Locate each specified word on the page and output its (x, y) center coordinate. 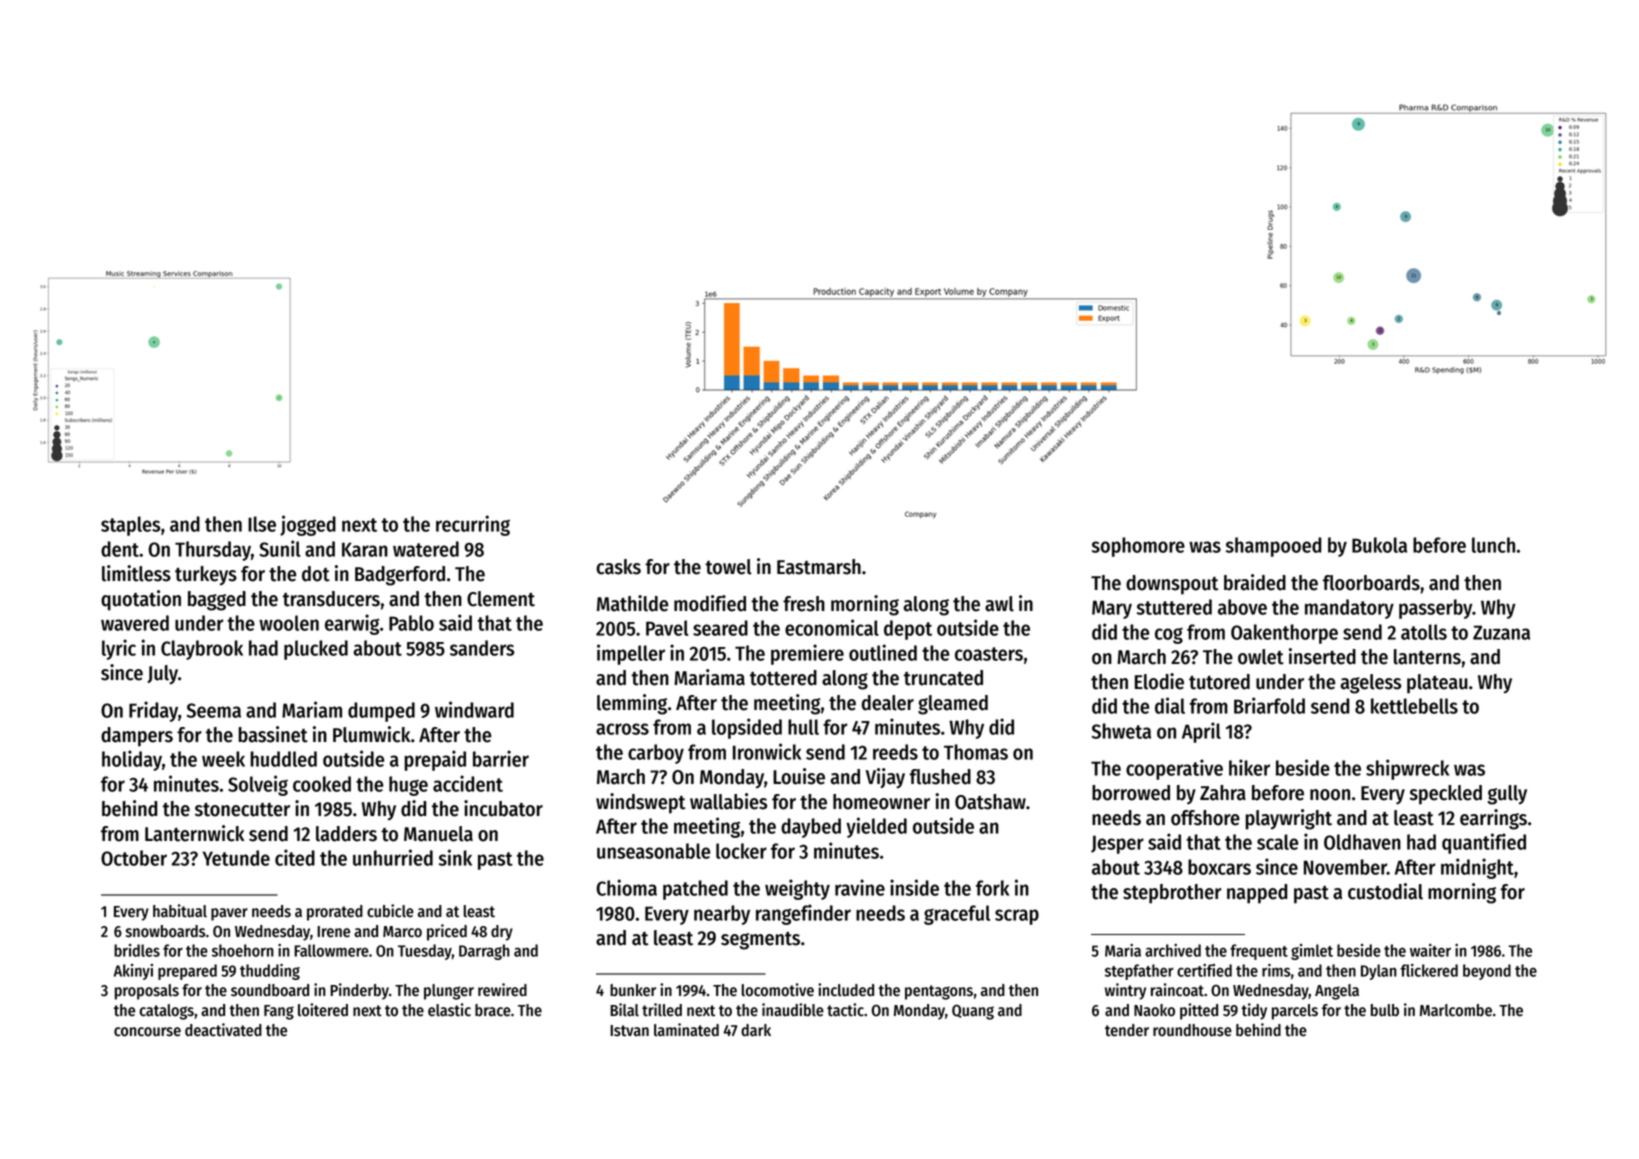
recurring (473, 525)
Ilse (262, 524)
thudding (270, 972)
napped (1257, 894)
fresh (804, 604)
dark (756, 1030)
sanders (482, 648)
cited (295, 857)
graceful (957, 915)
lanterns (1427, 657)
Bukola (1379, 545)
